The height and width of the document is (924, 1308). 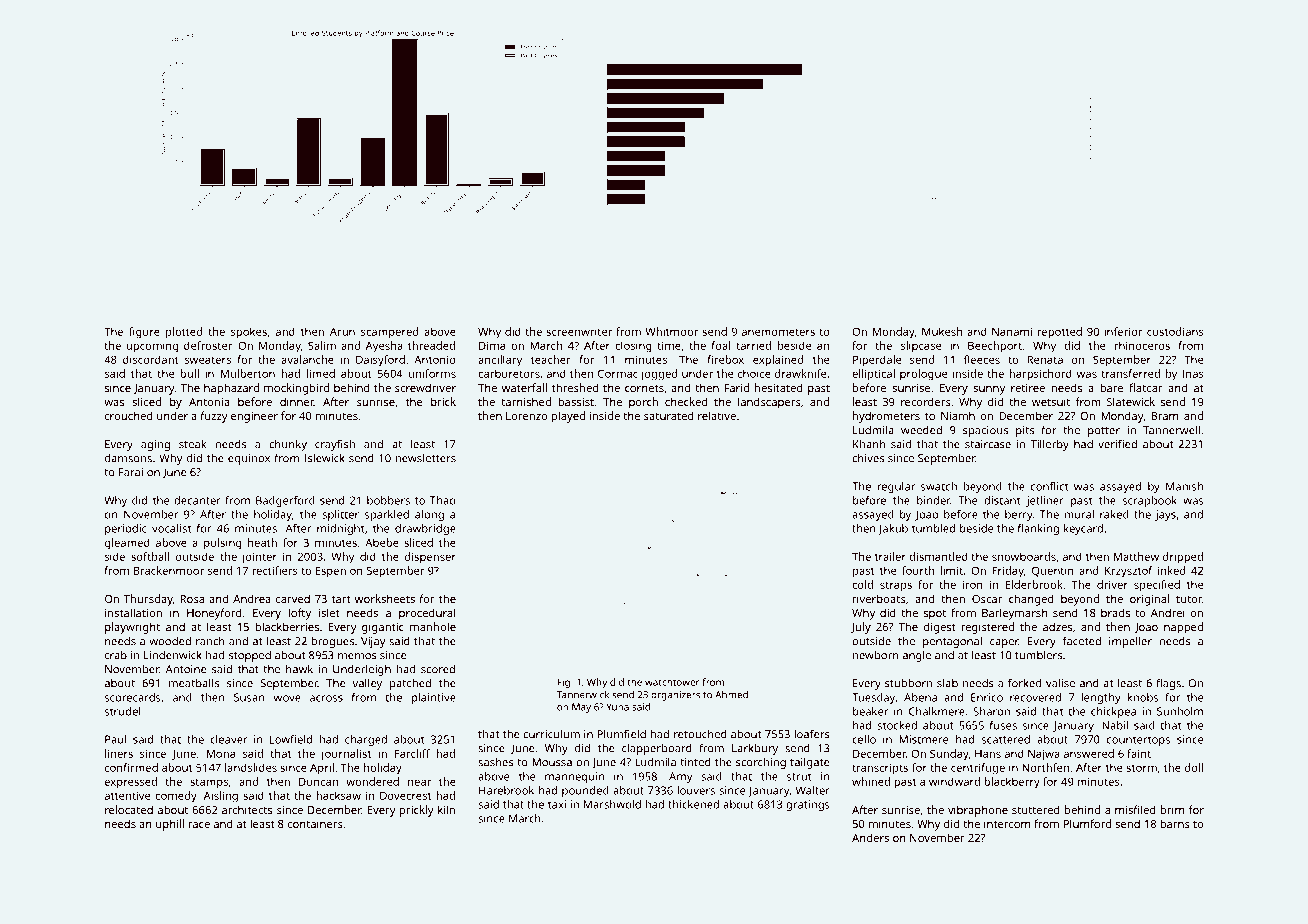 I want to click on bare, so click(x=1111, y=387).
